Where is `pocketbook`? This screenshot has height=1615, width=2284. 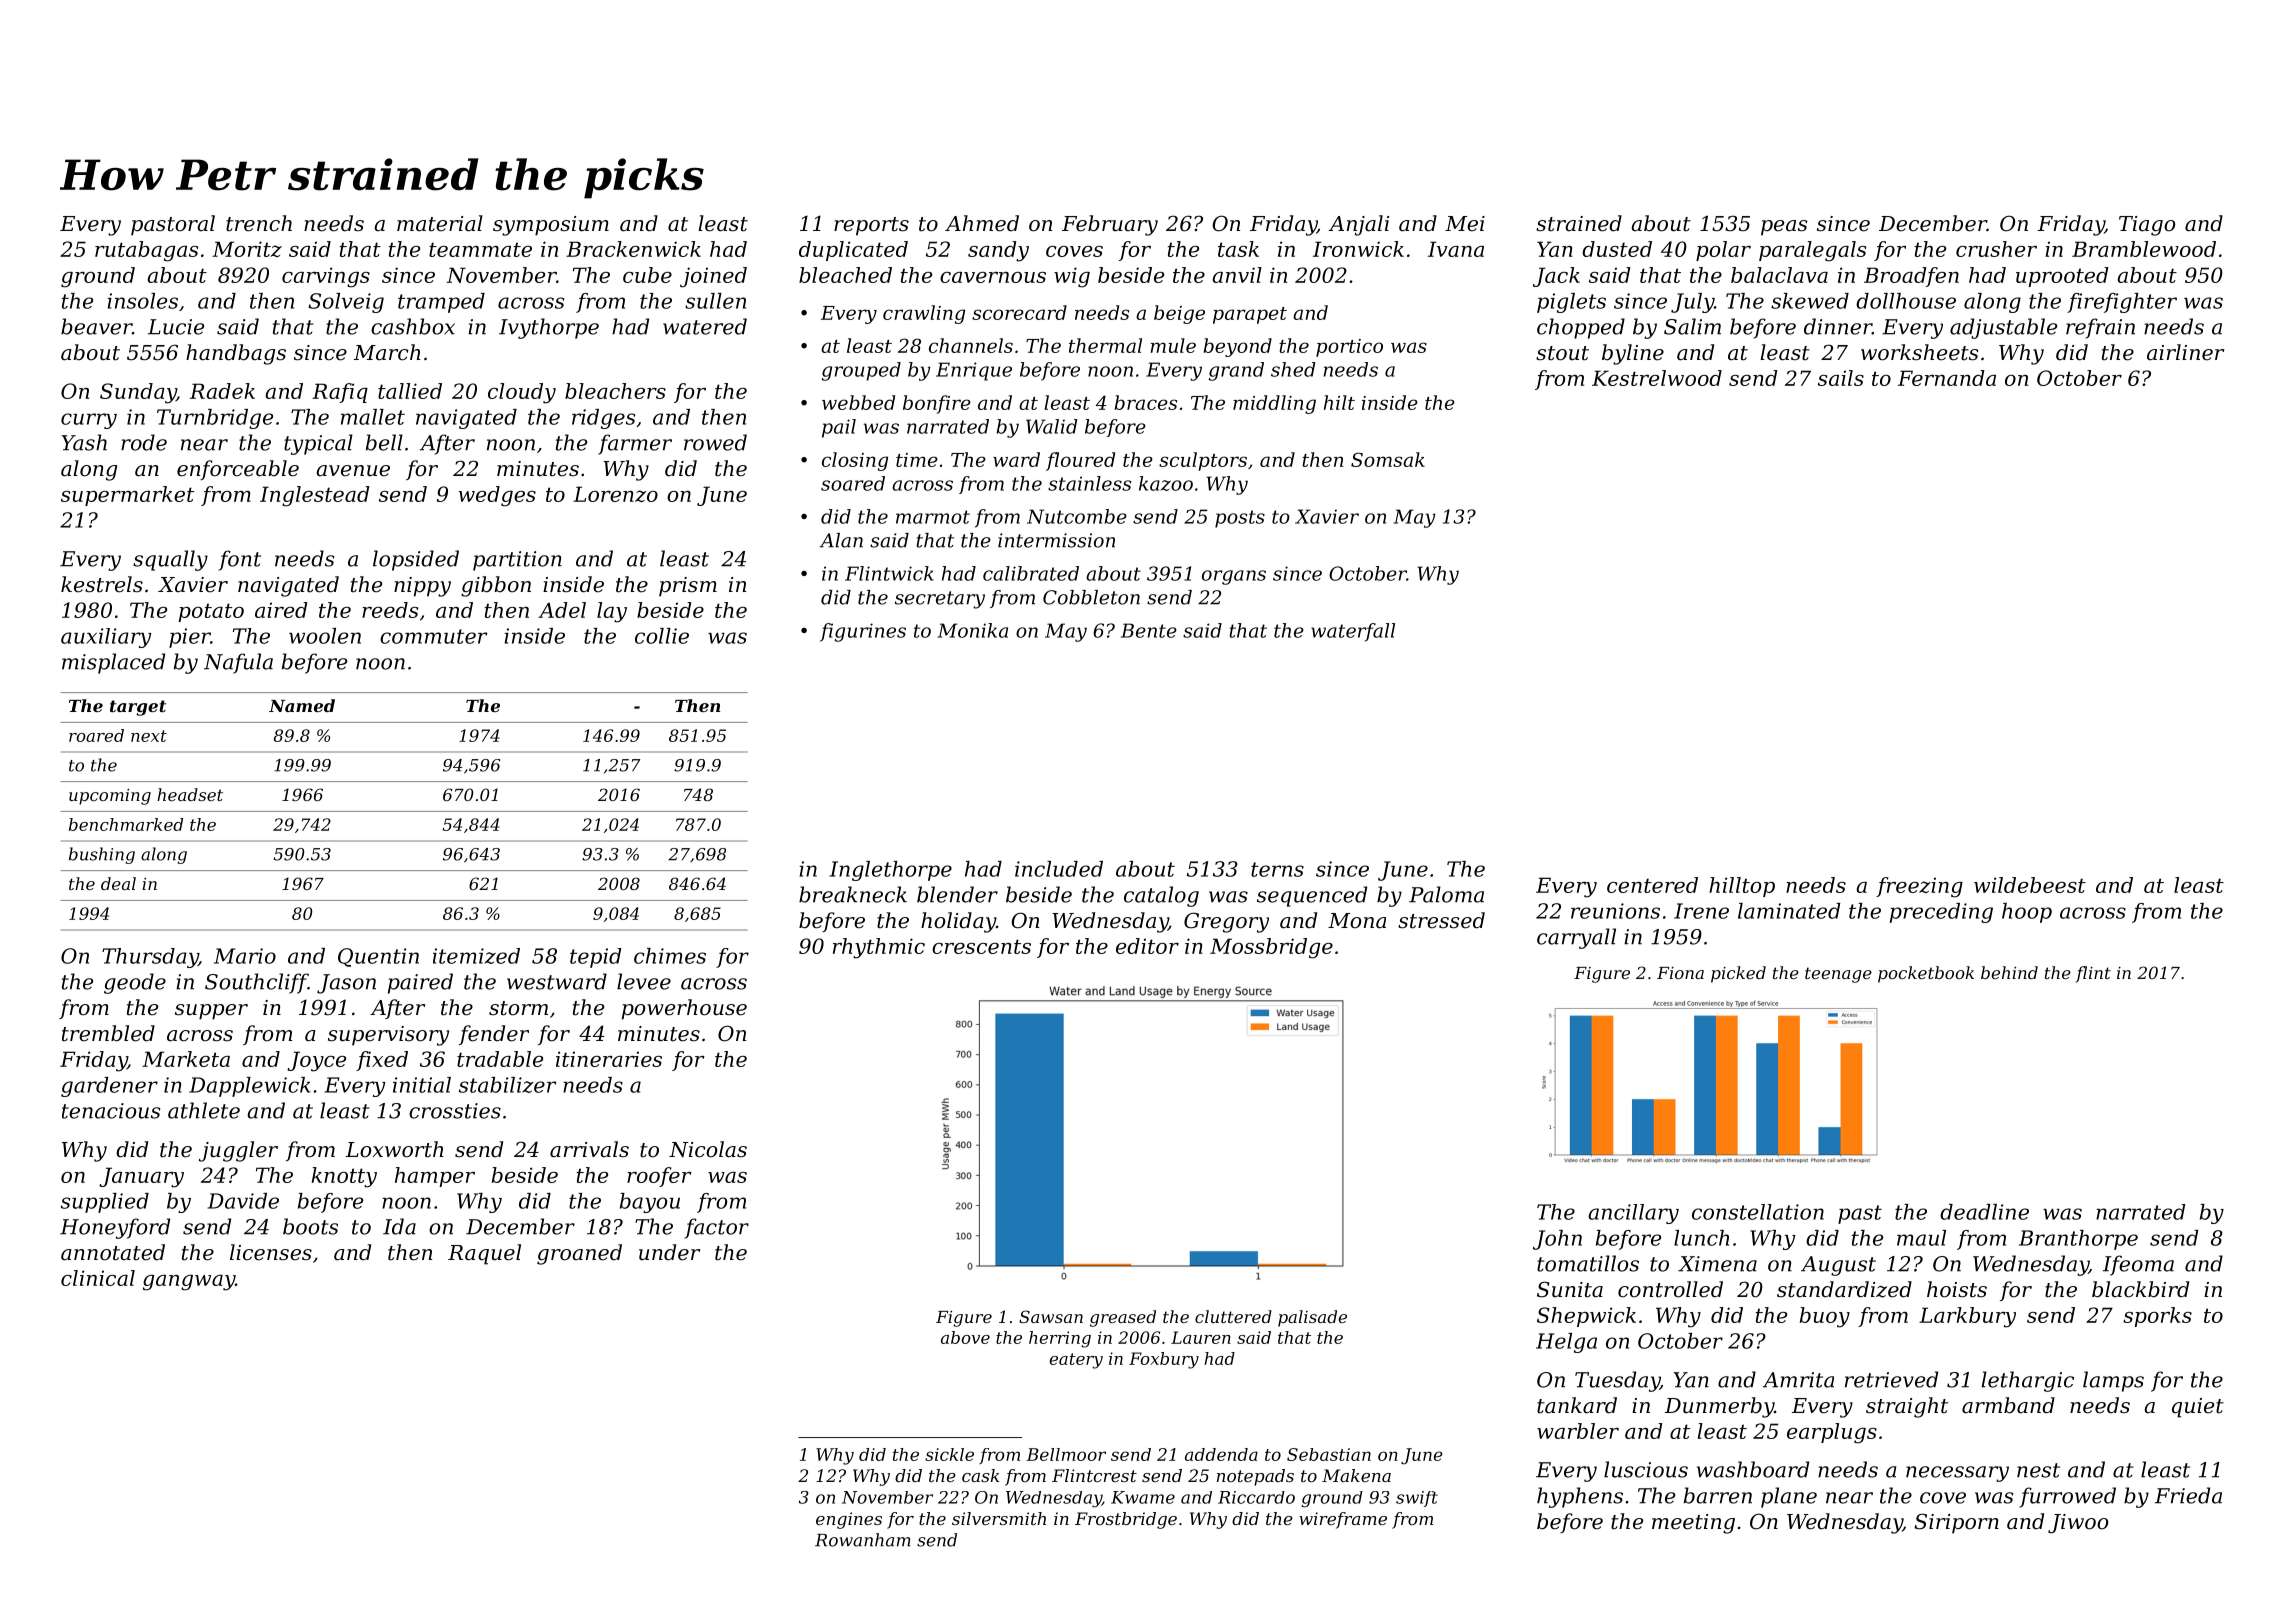
pocketbook is located at coordinates (1926, 974).
